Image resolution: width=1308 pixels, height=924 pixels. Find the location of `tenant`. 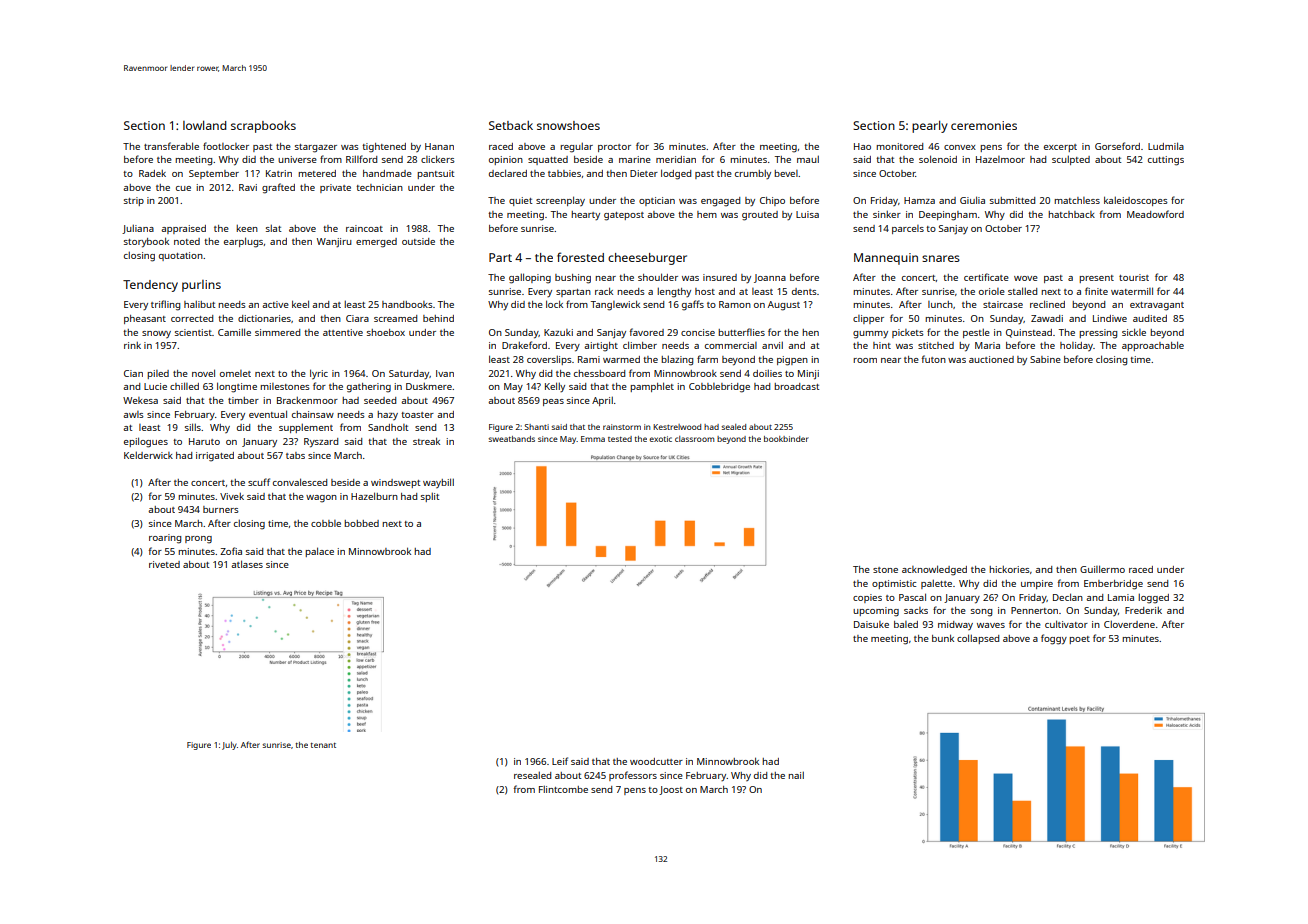

tenant is located at coordinates (323, 745).
